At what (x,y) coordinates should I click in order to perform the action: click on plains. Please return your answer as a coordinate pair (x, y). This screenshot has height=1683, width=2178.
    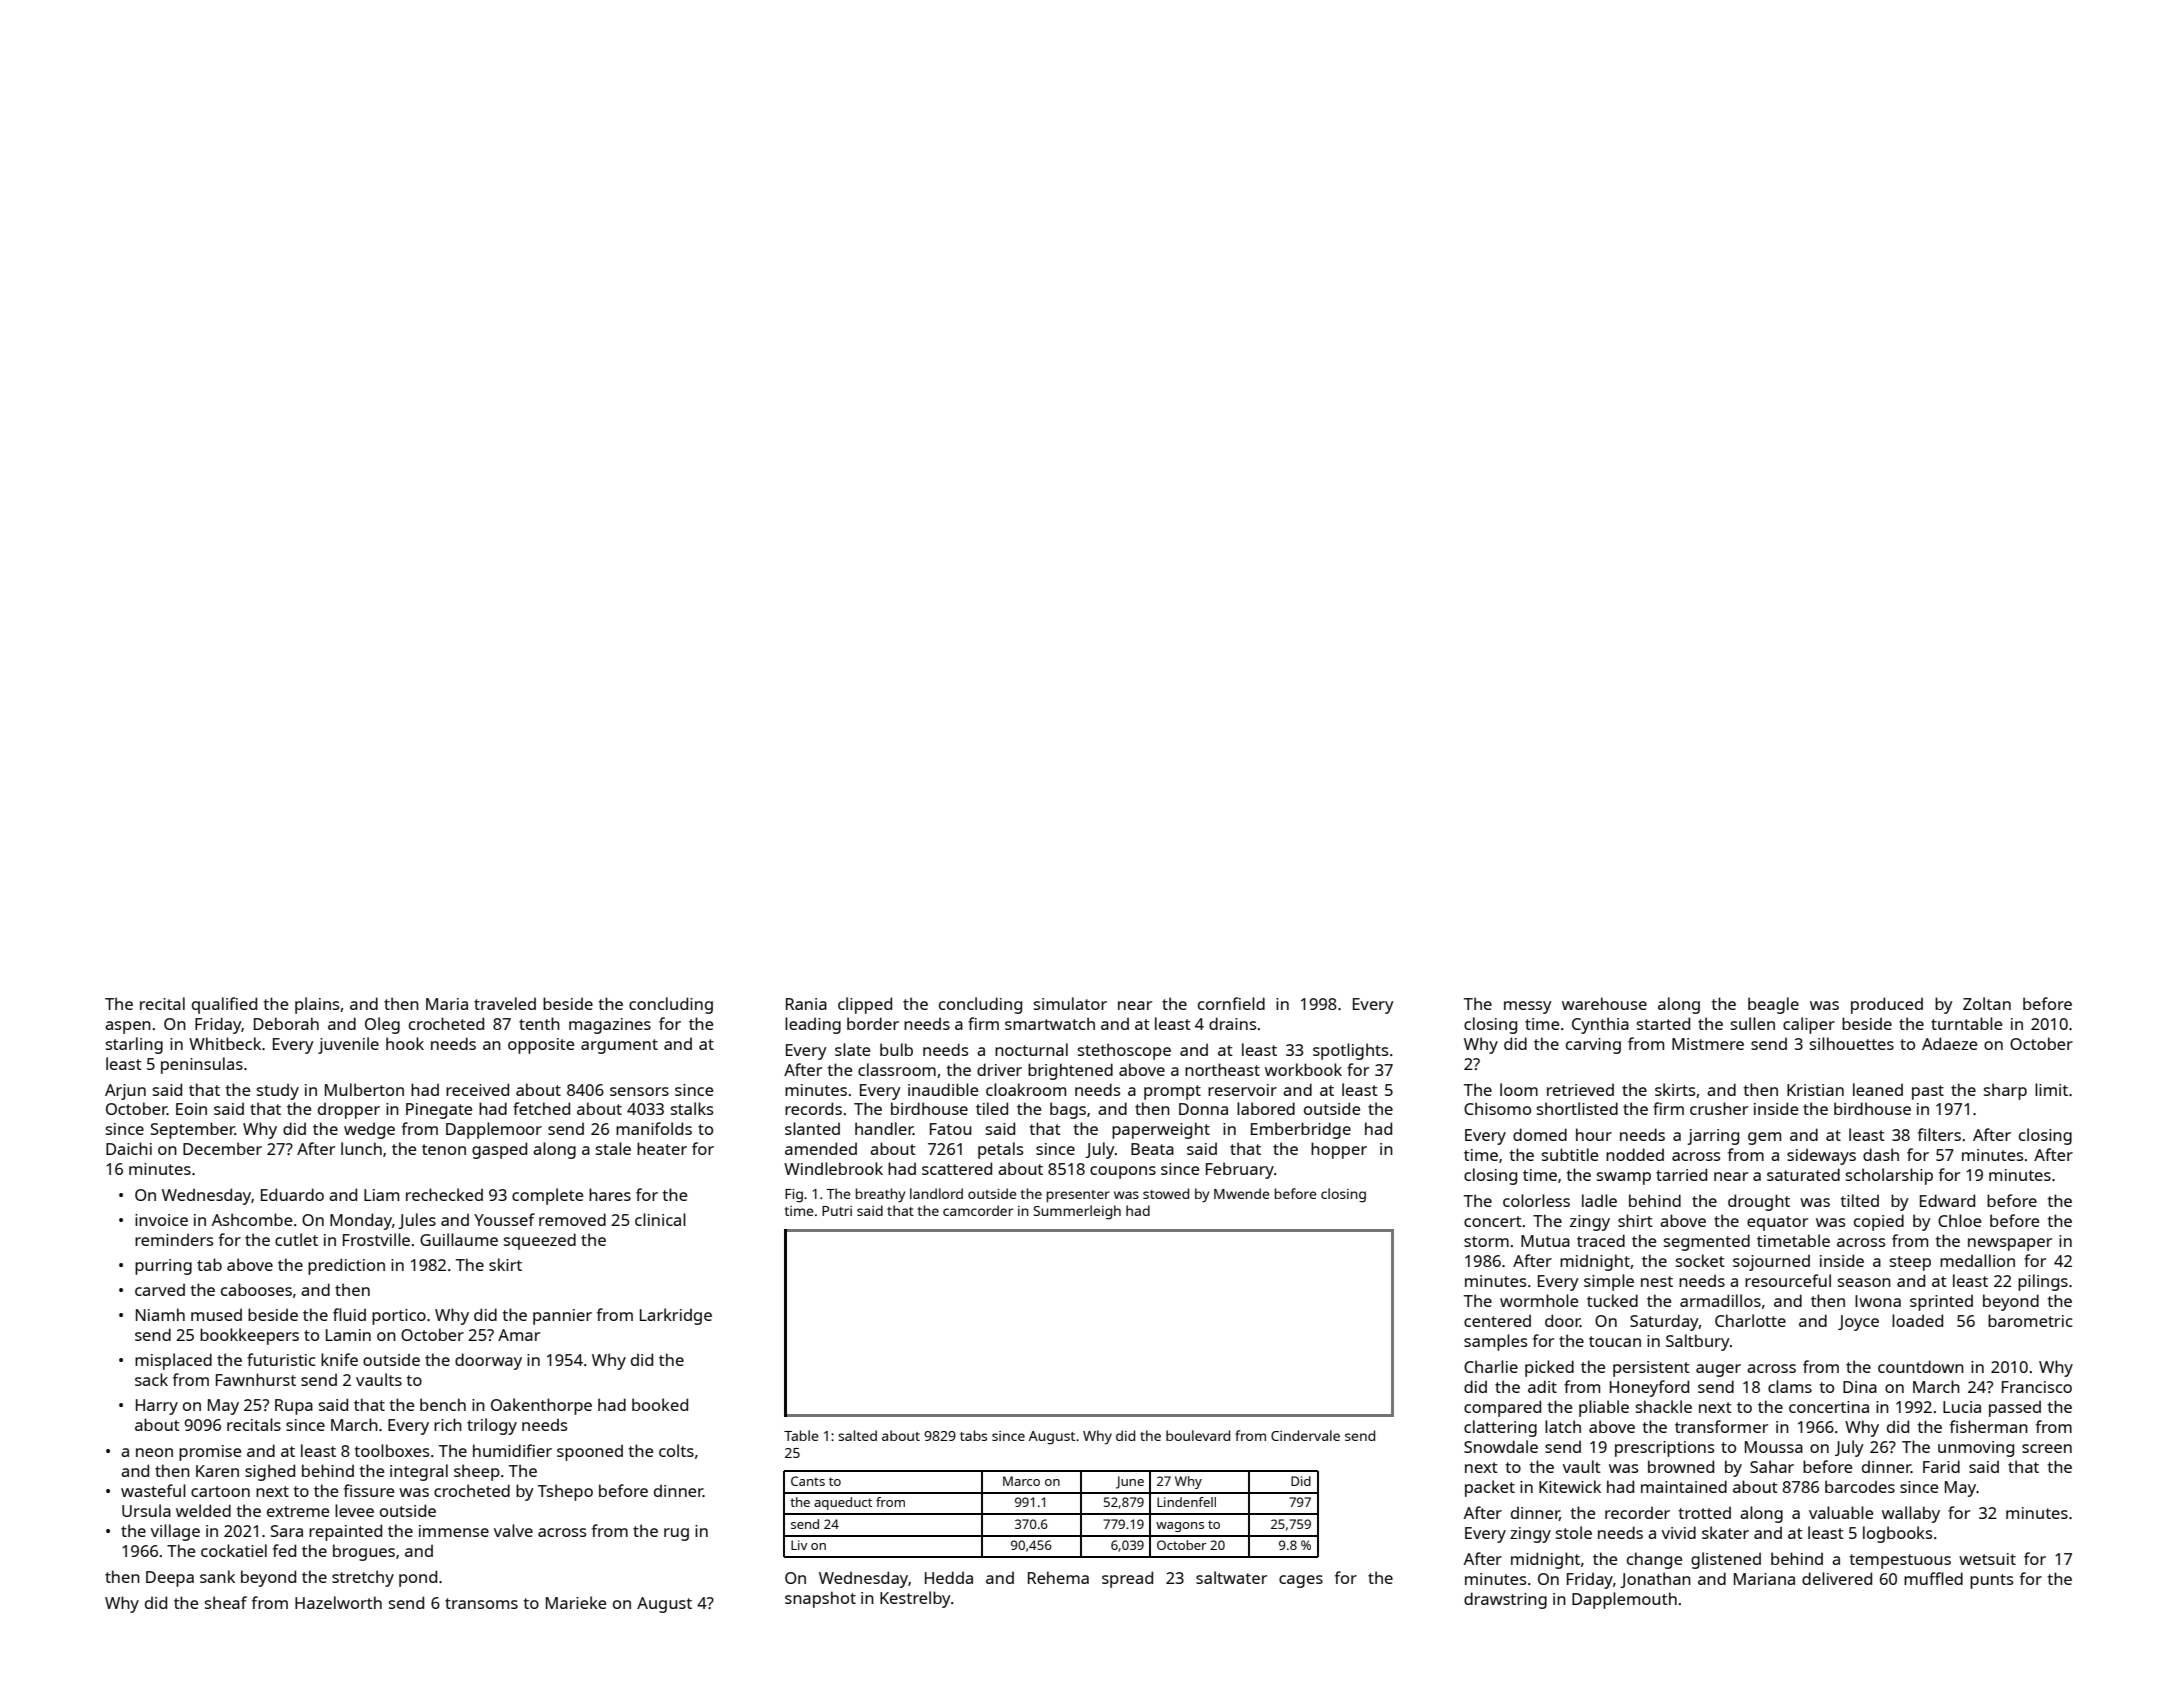
    Looking at the image, I should click on (317, 1005).
